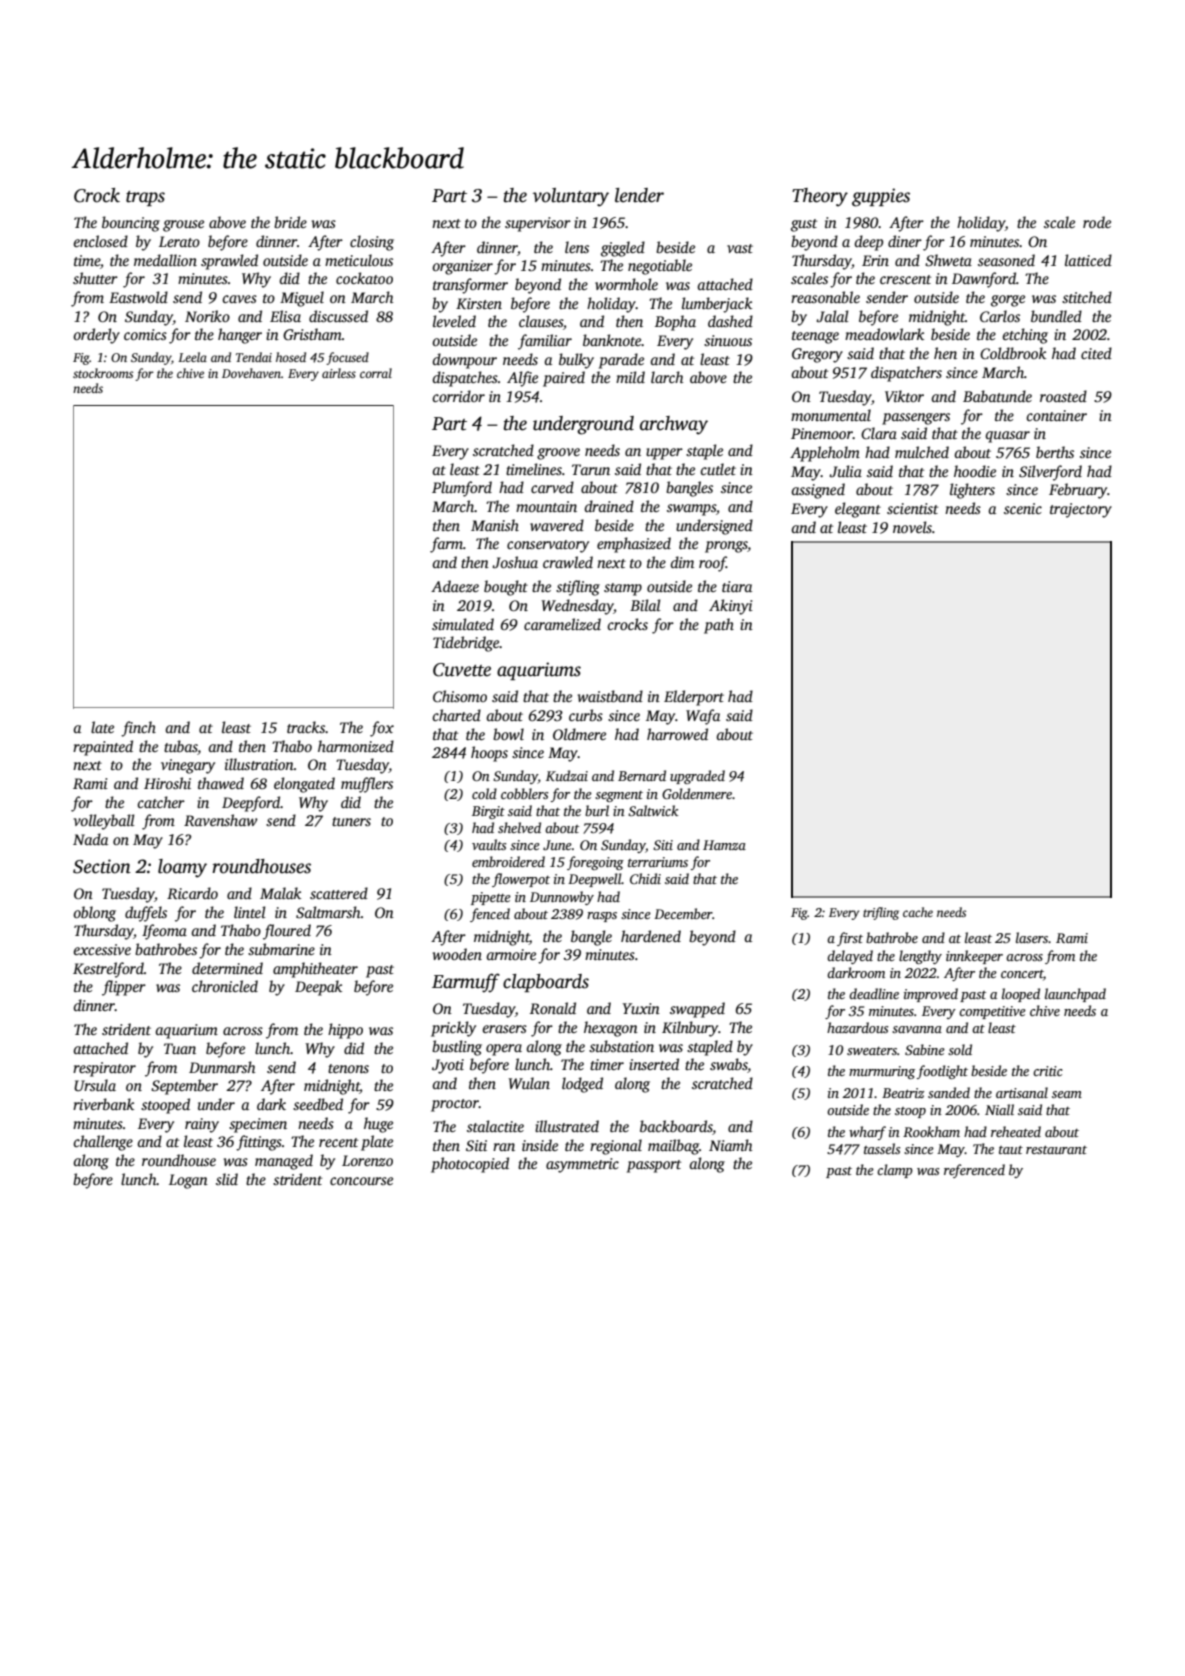 The width and height of the document is (1185, 1676). I want to click on guppies, so click(881, 197).
